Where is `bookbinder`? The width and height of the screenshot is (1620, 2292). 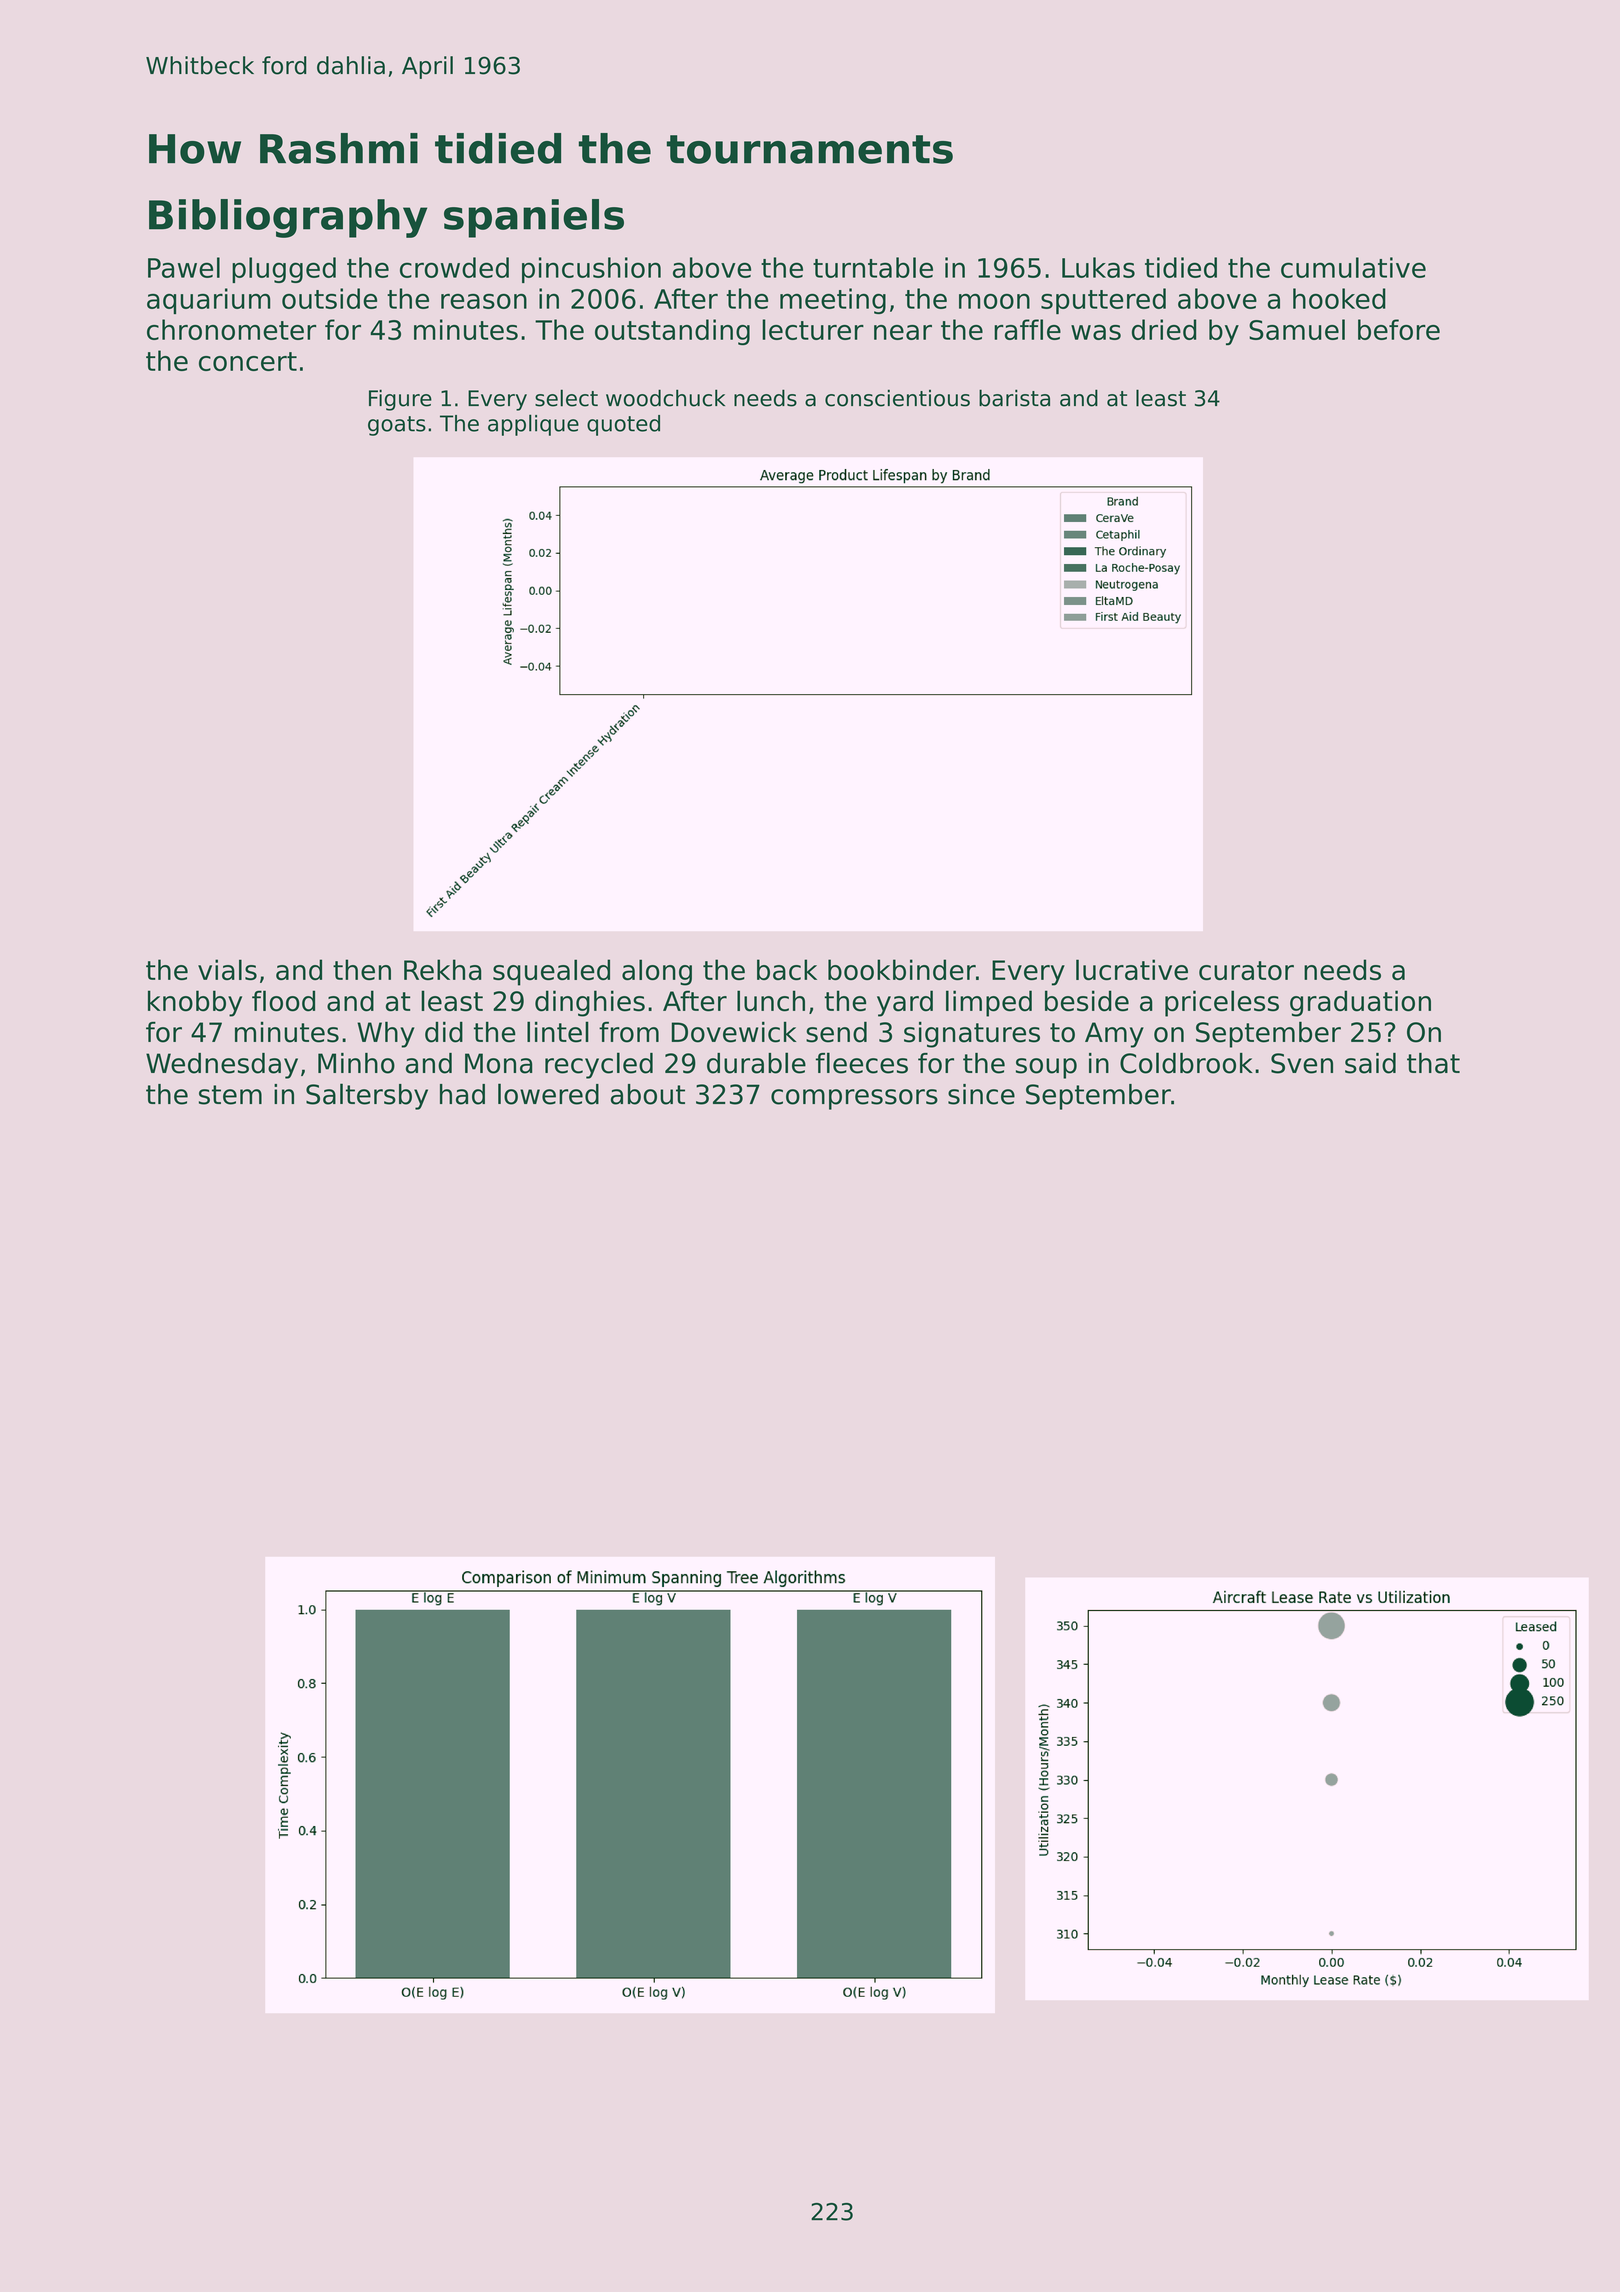
bookbinder is located at coordinates (902, 969).
